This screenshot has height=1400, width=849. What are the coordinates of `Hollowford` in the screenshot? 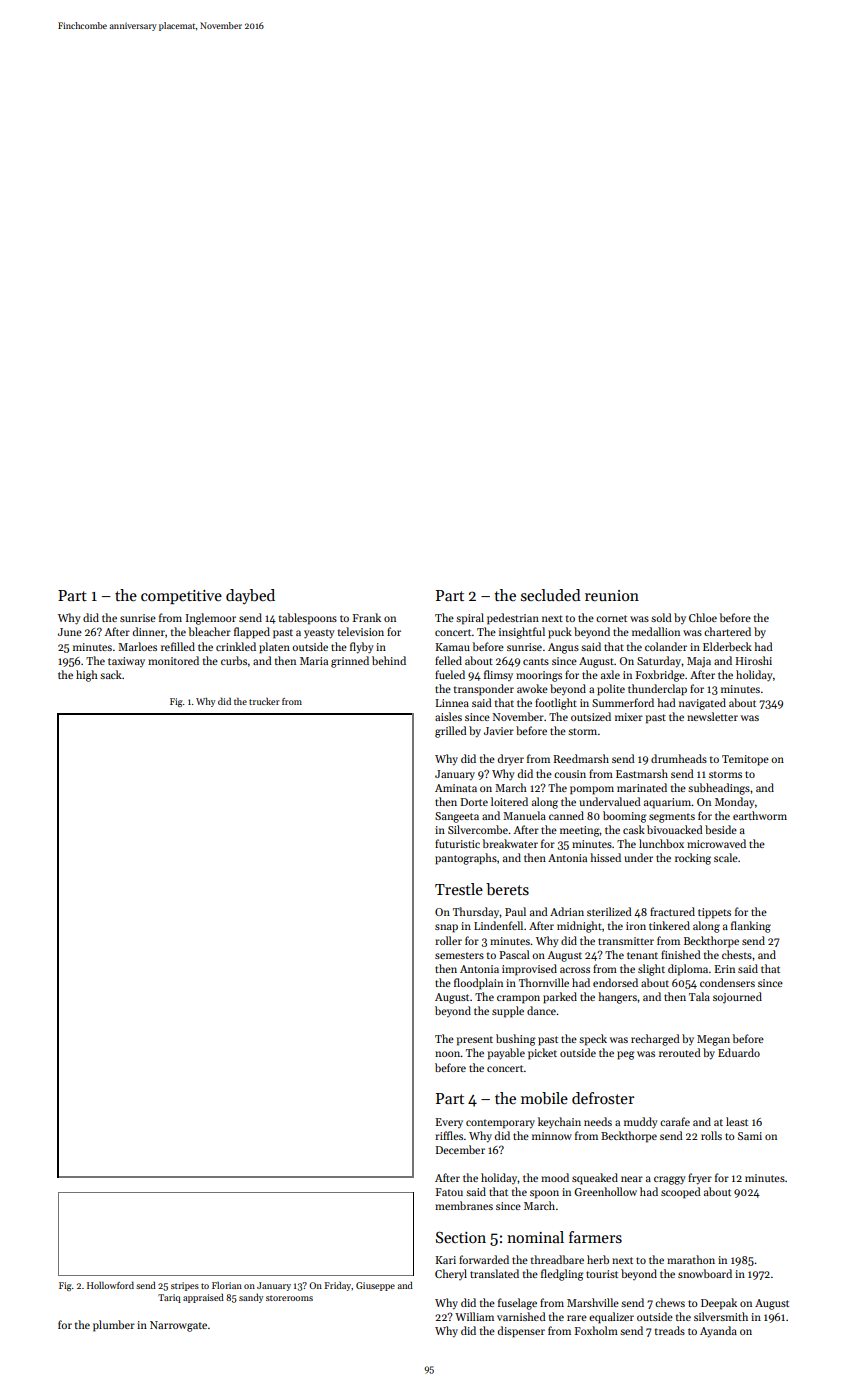 It's located at (110, 1285).
